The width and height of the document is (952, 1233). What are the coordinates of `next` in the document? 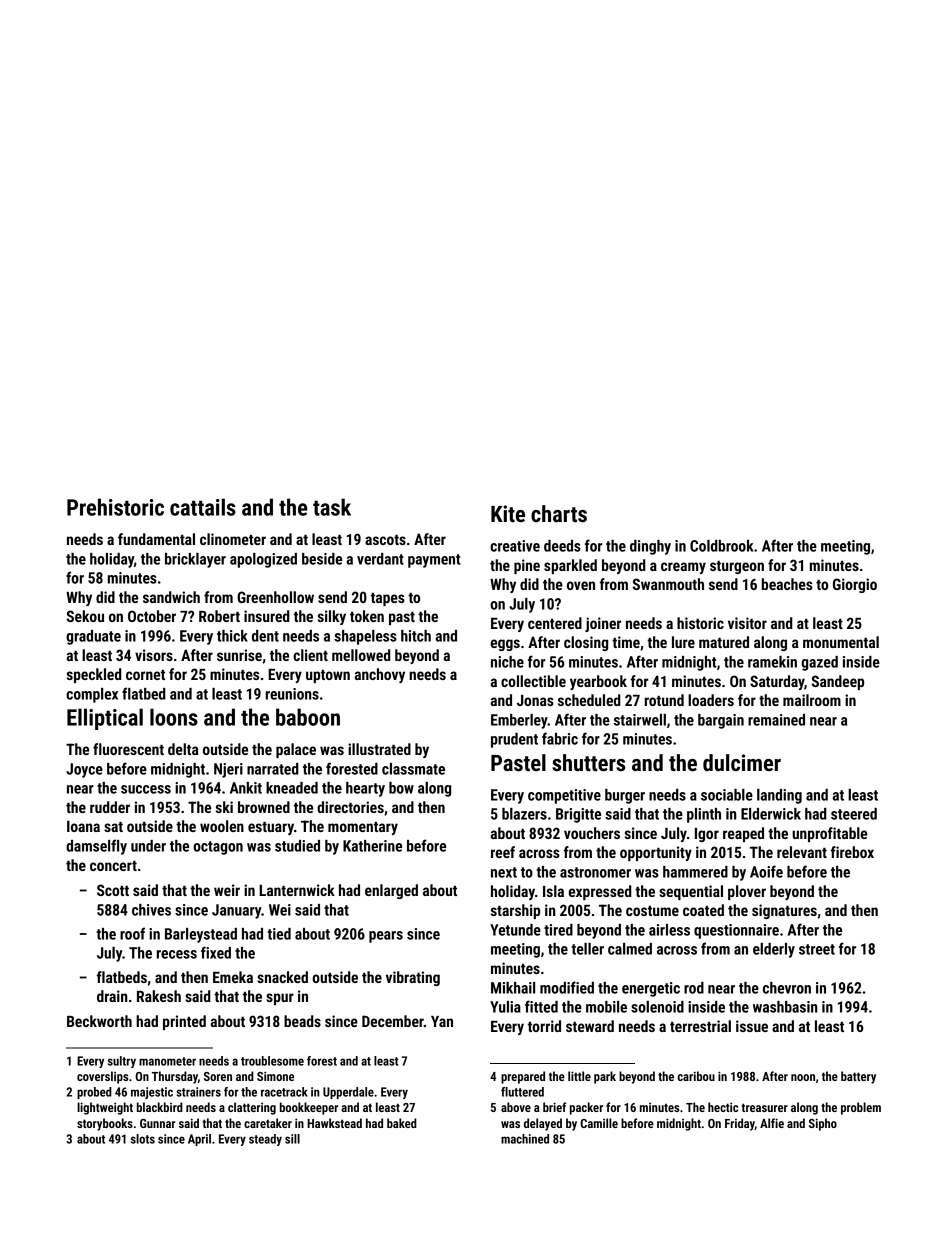 It's located at (504, 872).
